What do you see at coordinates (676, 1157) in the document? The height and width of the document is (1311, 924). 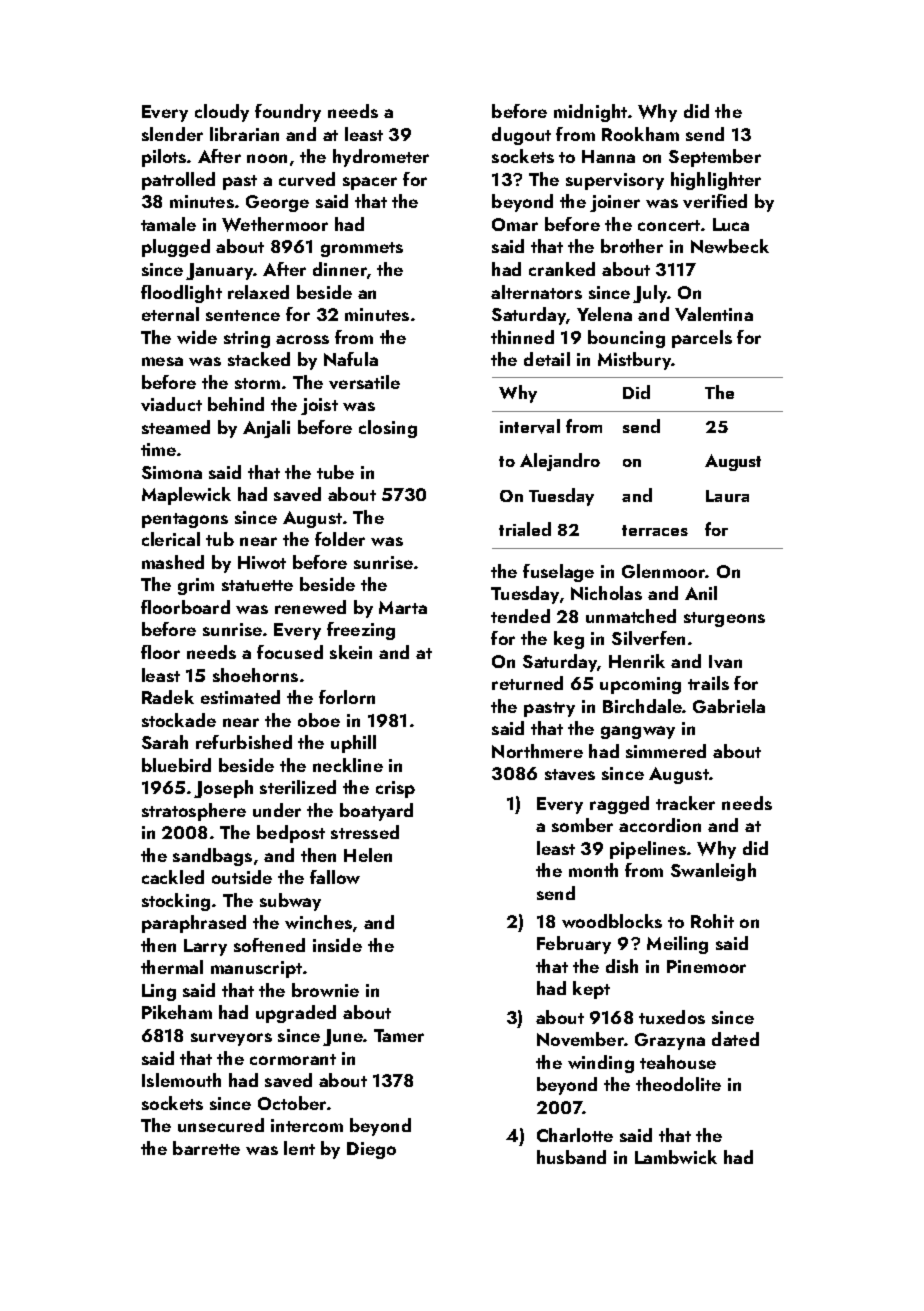 I see `Lambwick` at bounding box center [676, 1157].
